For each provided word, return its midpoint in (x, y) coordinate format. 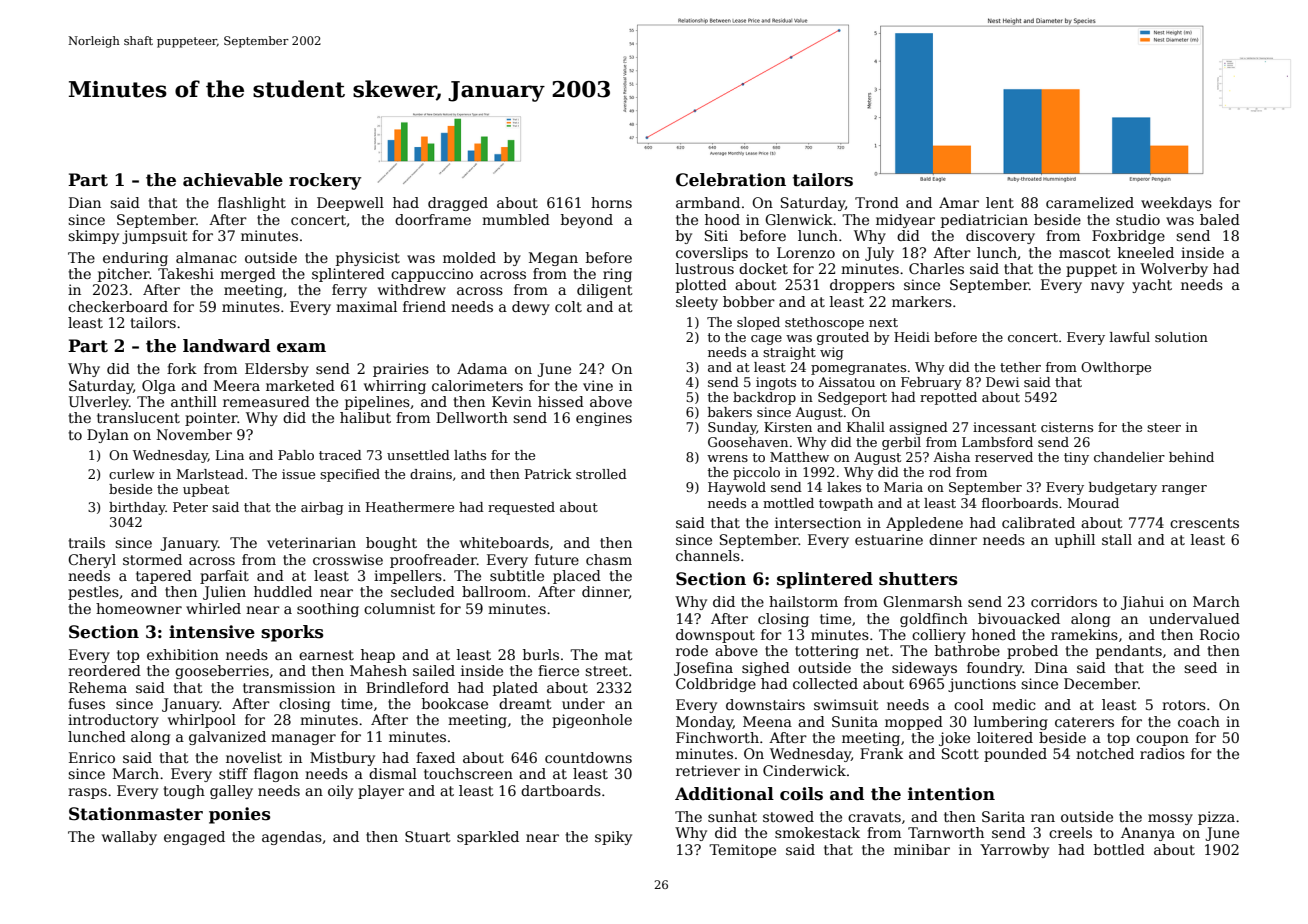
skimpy (93, 237)
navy (1107, 287)
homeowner (139, 608)
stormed (152, 559)
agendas (292, 838)
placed (577, 577)
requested (521, 508)
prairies (401, 370)
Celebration (731, 180)
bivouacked (1019, 618)
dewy (531, 308)
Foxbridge (1128, 237)
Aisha (951, 457)
